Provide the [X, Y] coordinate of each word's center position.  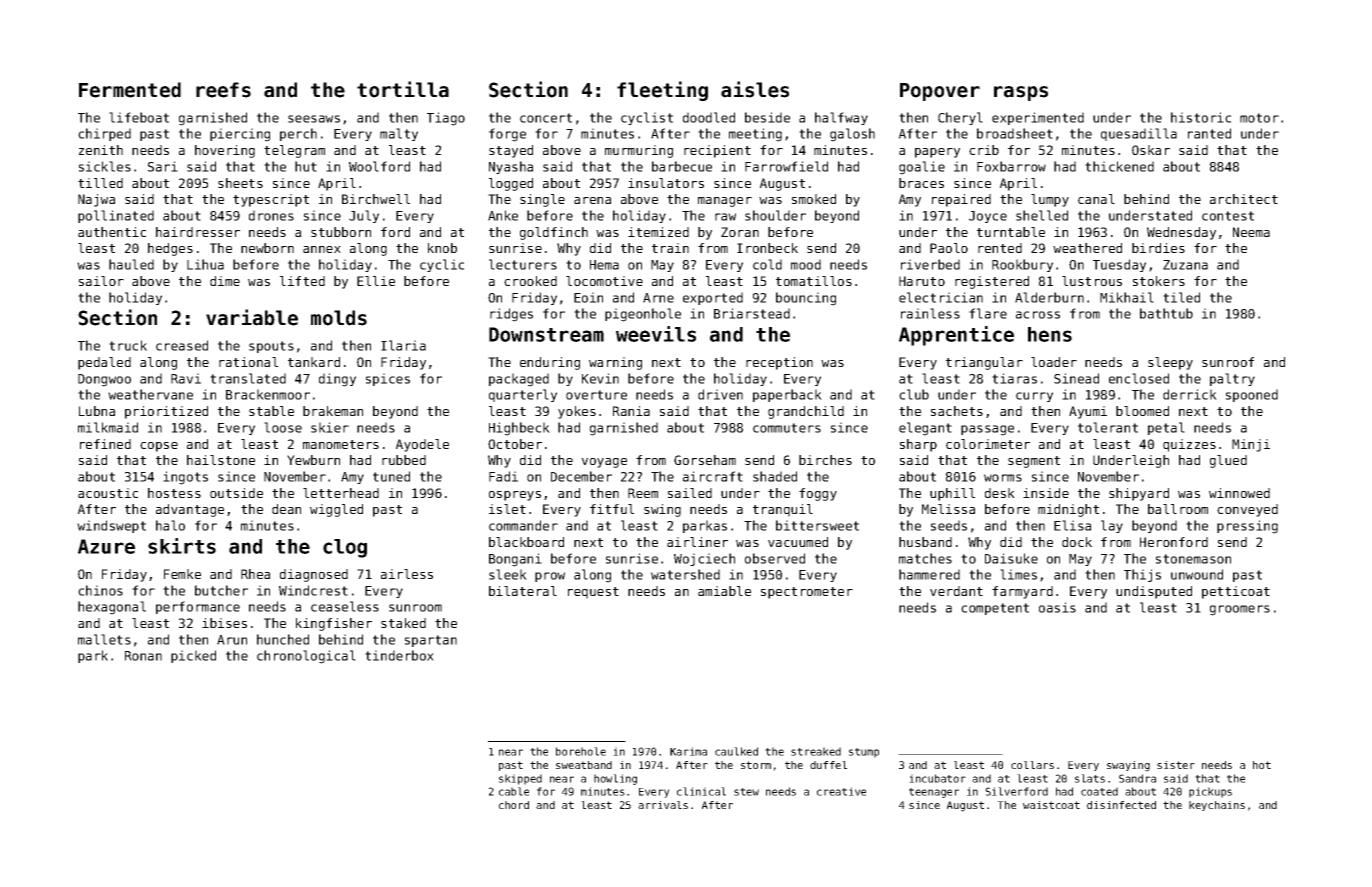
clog [345, 548]
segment [1034, 462]
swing [662, 510]
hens [1050, 334]
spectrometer [807, 593]
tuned [391, 476]
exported [713, 298]
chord [514, 805]
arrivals [663, 805]
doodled [709, 117]
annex [322, 249]
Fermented [130, 90]
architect [1244, 199]
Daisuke [1011, 558]
